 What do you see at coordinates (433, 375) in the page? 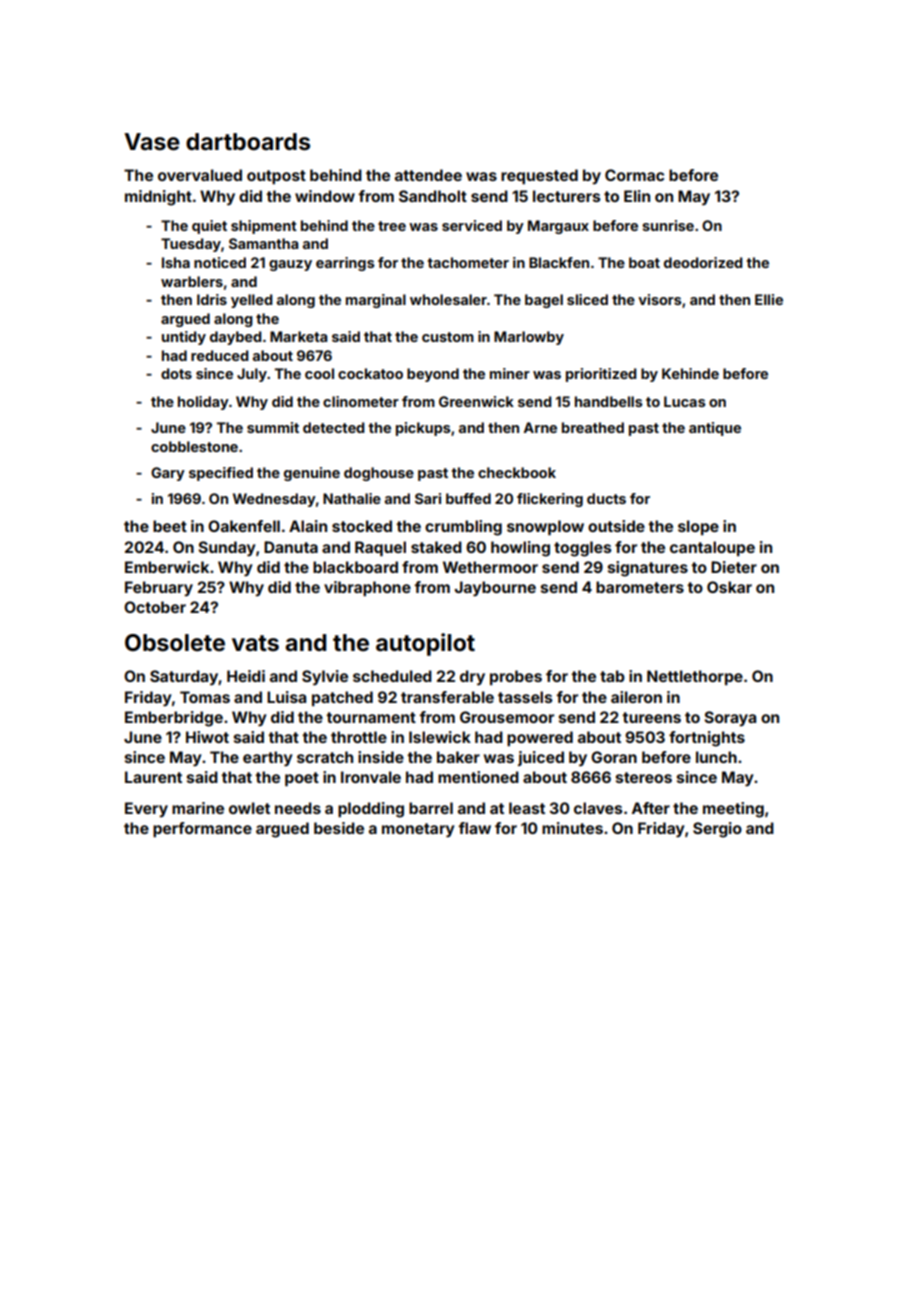
I see `beyond` at bounding box center [433, 375].
